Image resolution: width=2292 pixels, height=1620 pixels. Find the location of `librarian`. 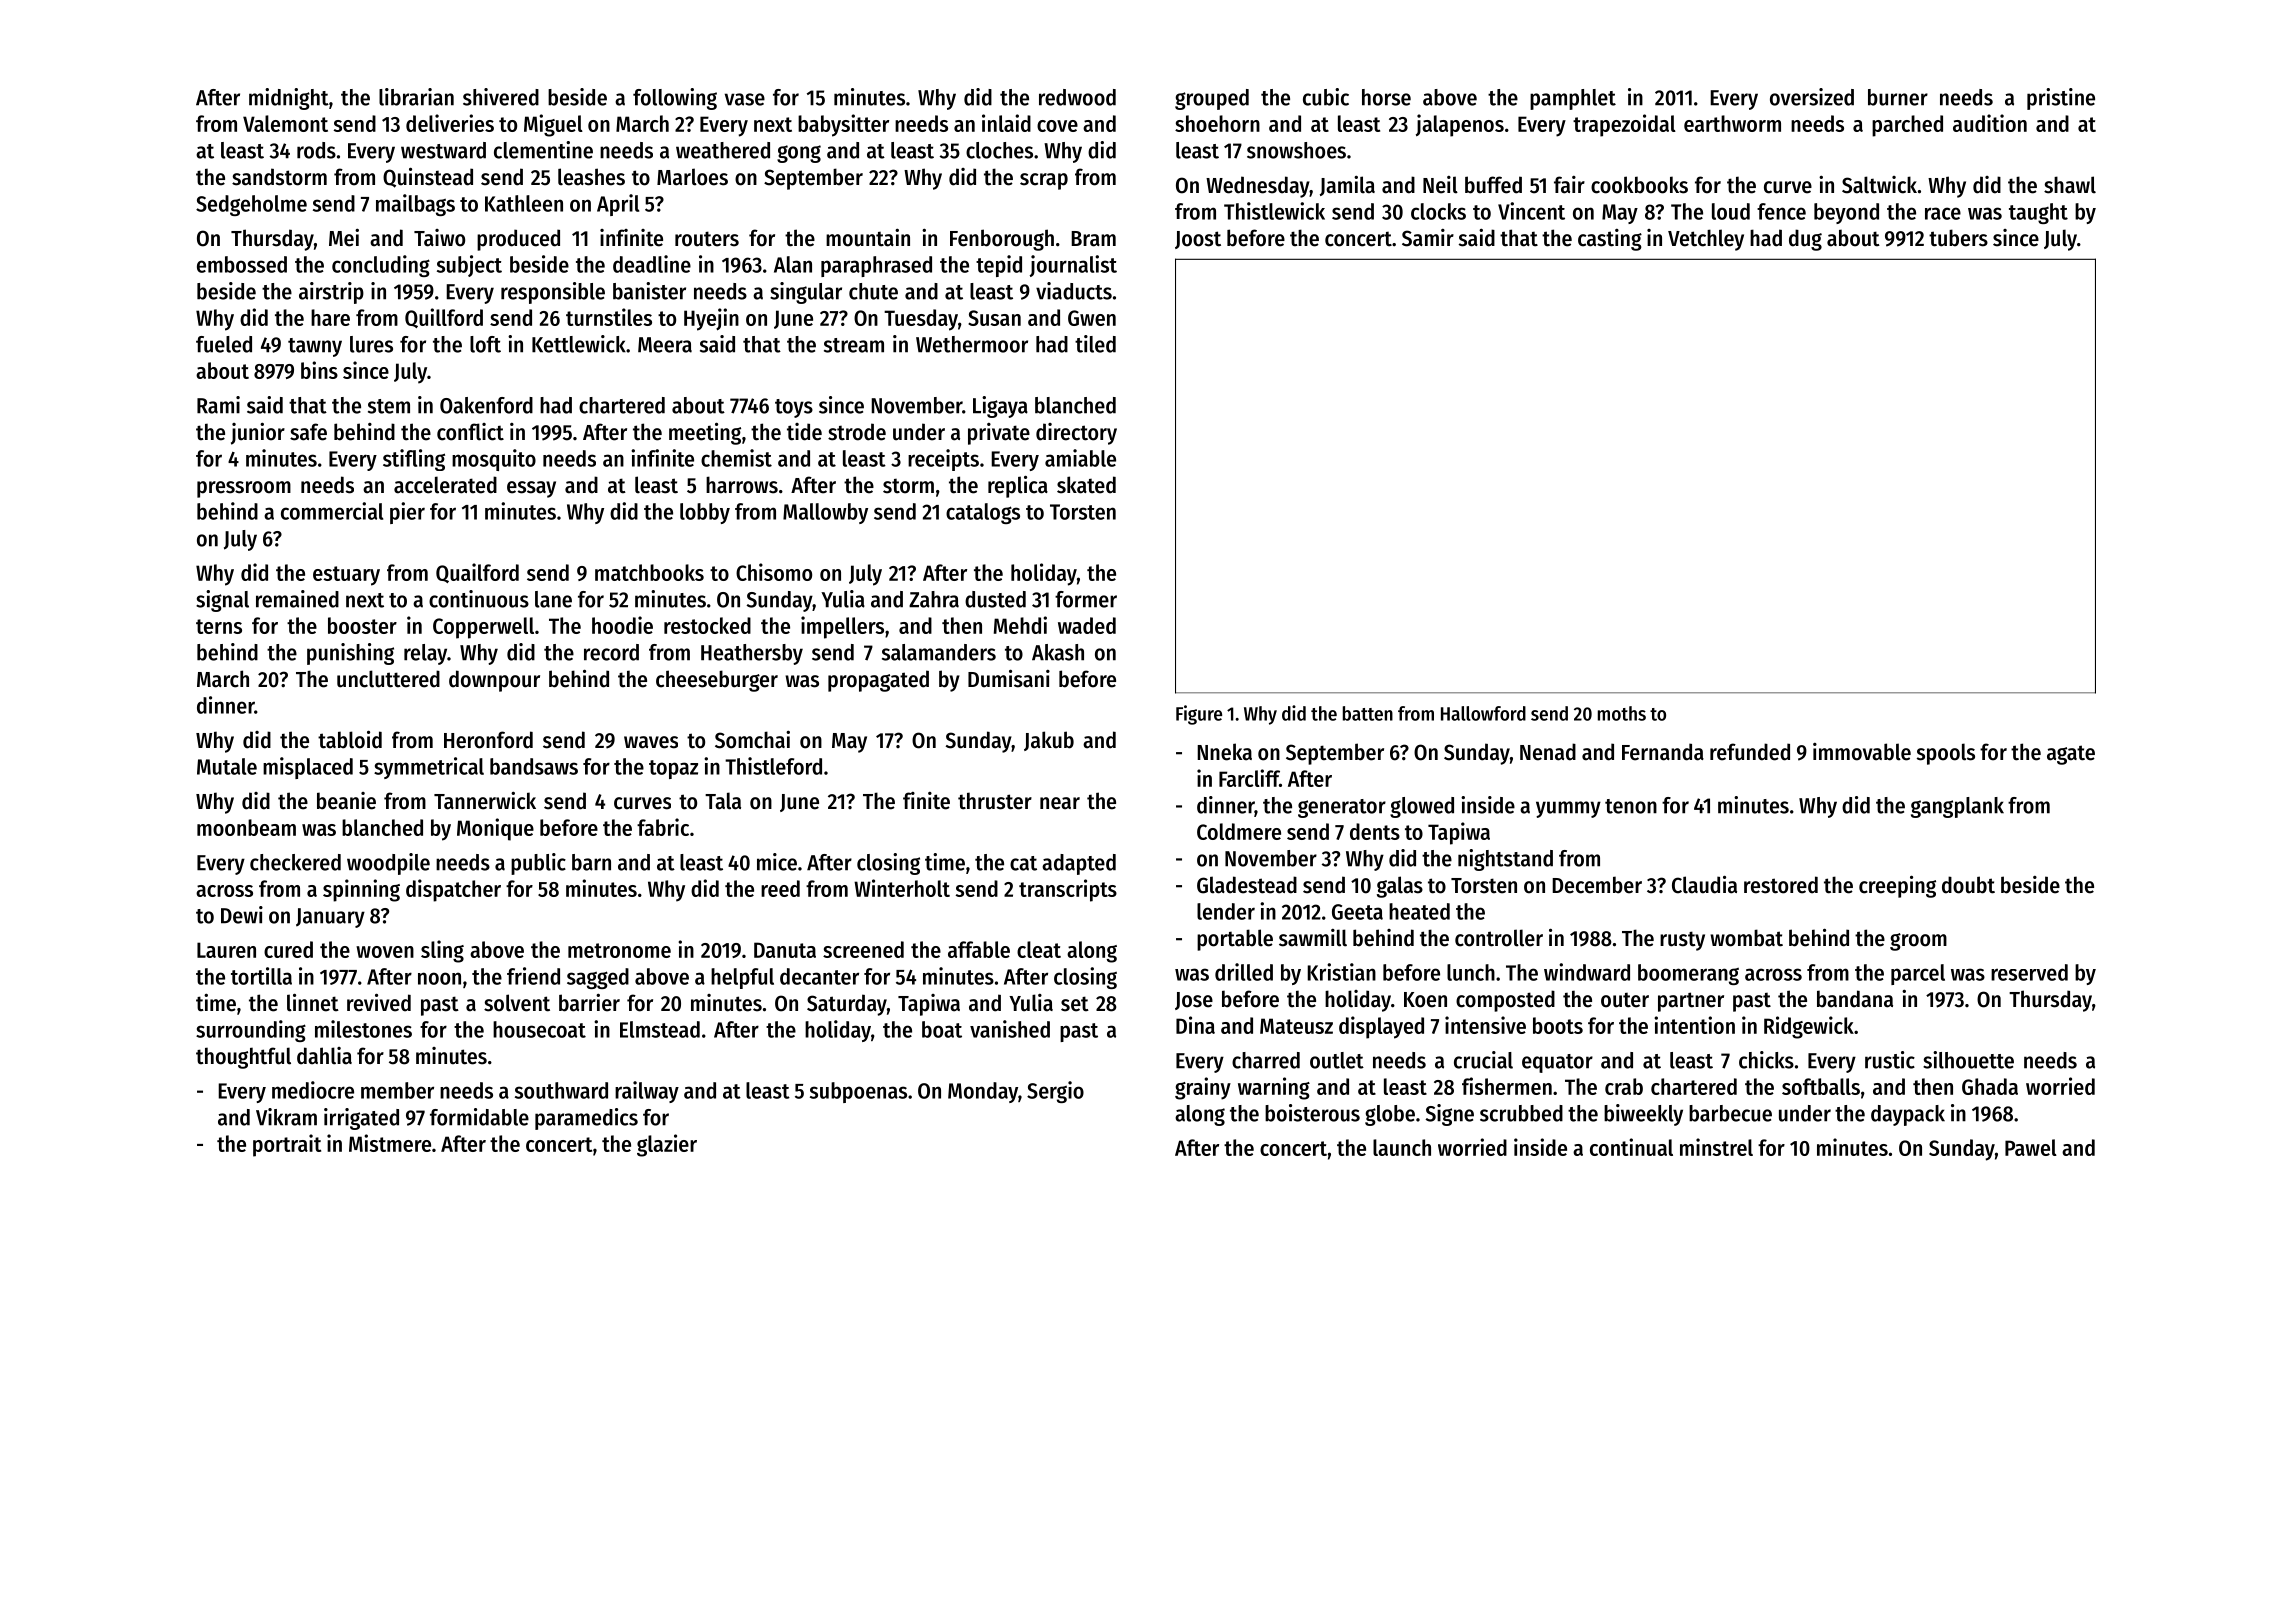

librarian is located at coordinates (416, 97).
